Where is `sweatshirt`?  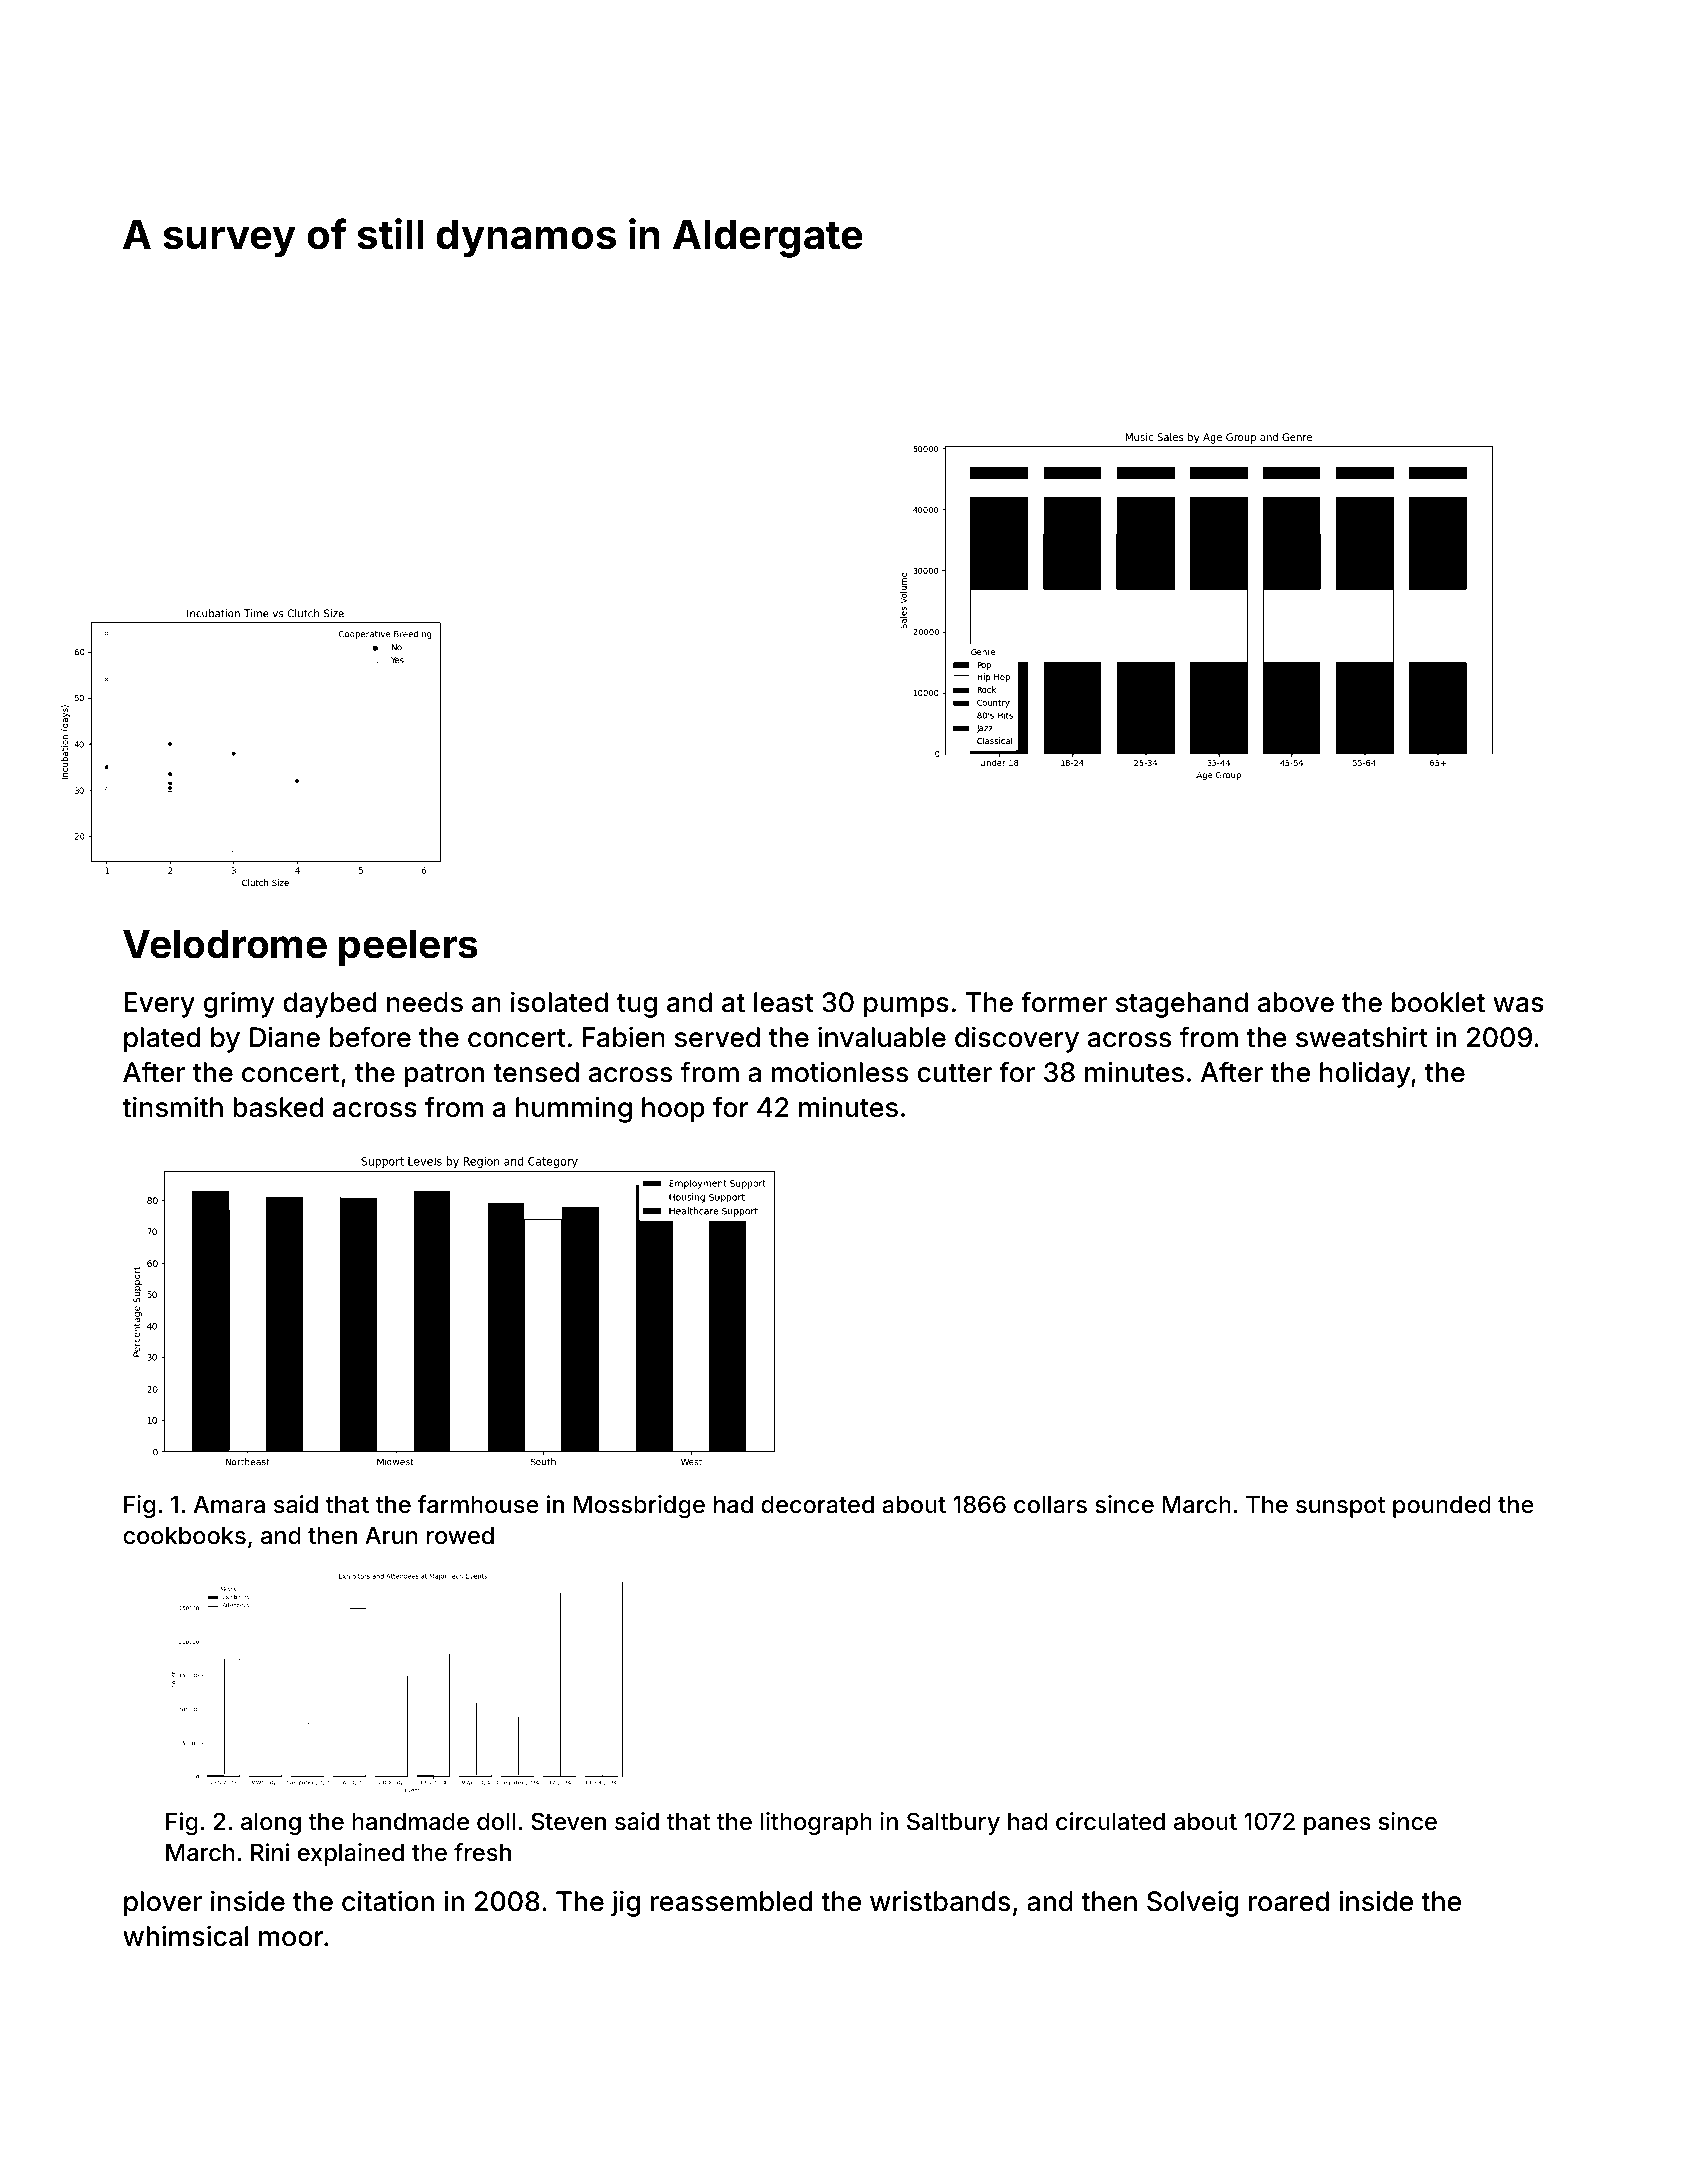 sweatshirt is located at coordinates (1362, 1037).
